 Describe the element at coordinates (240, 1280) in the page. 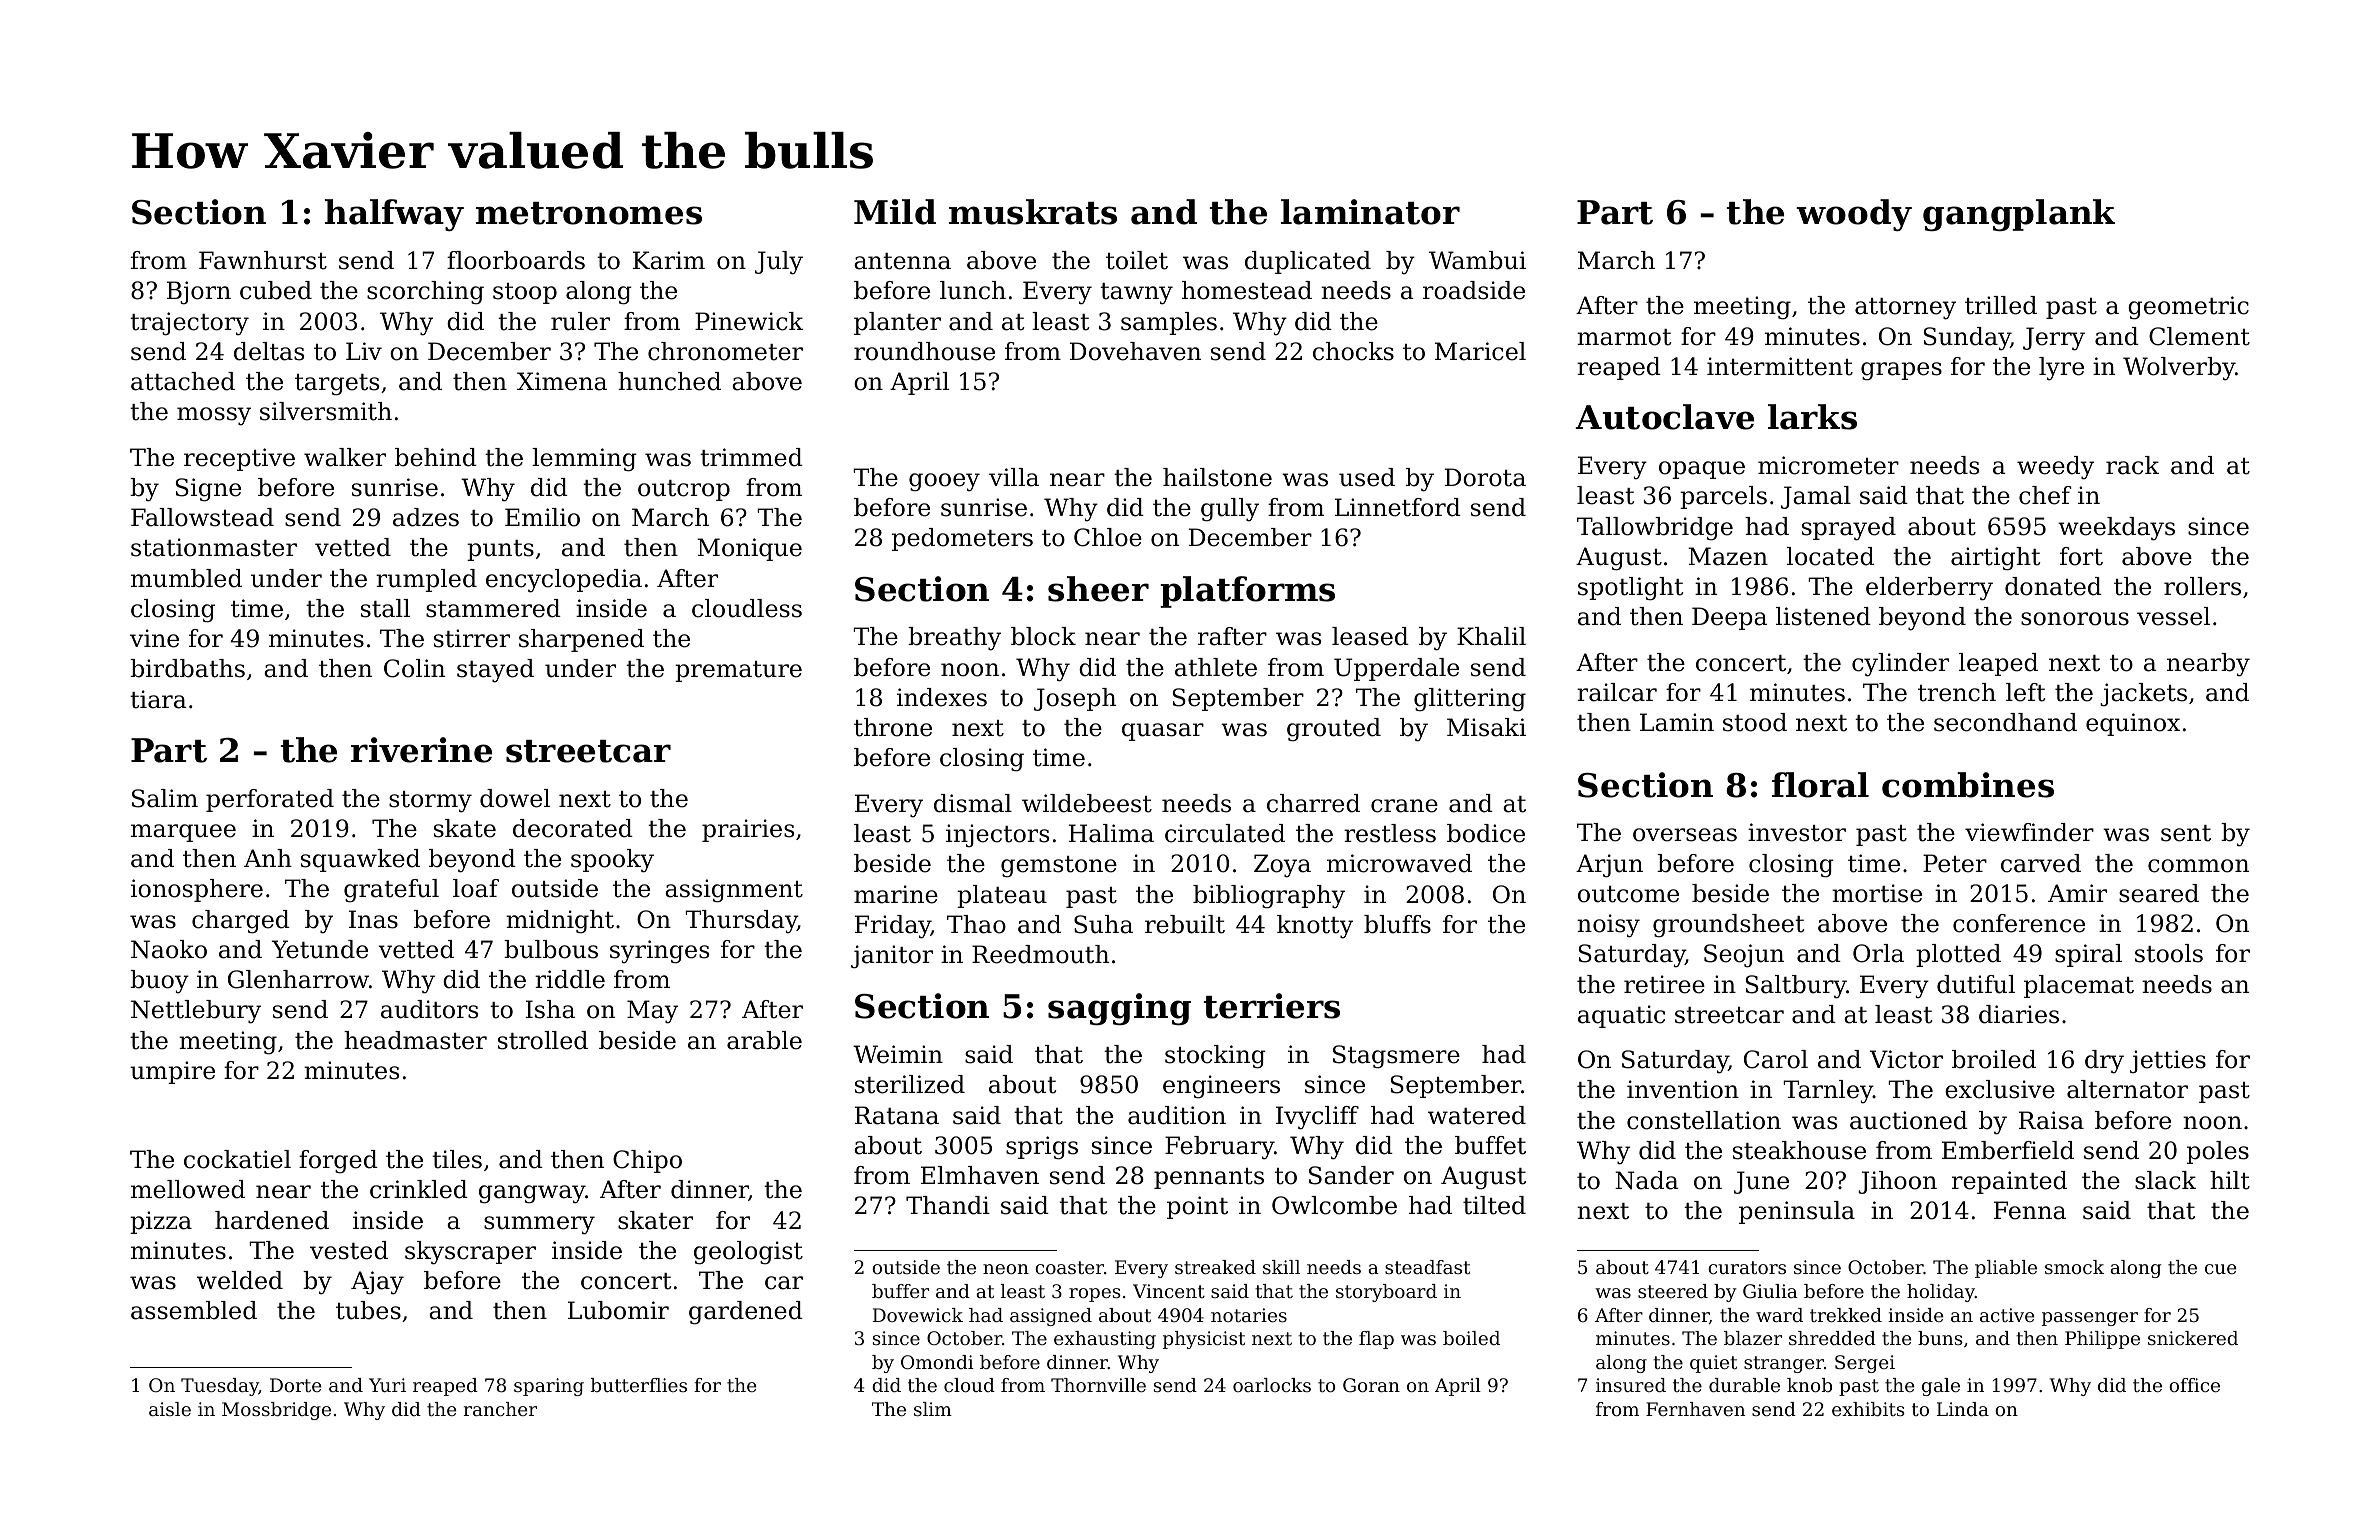

I see `welded` at that location.
